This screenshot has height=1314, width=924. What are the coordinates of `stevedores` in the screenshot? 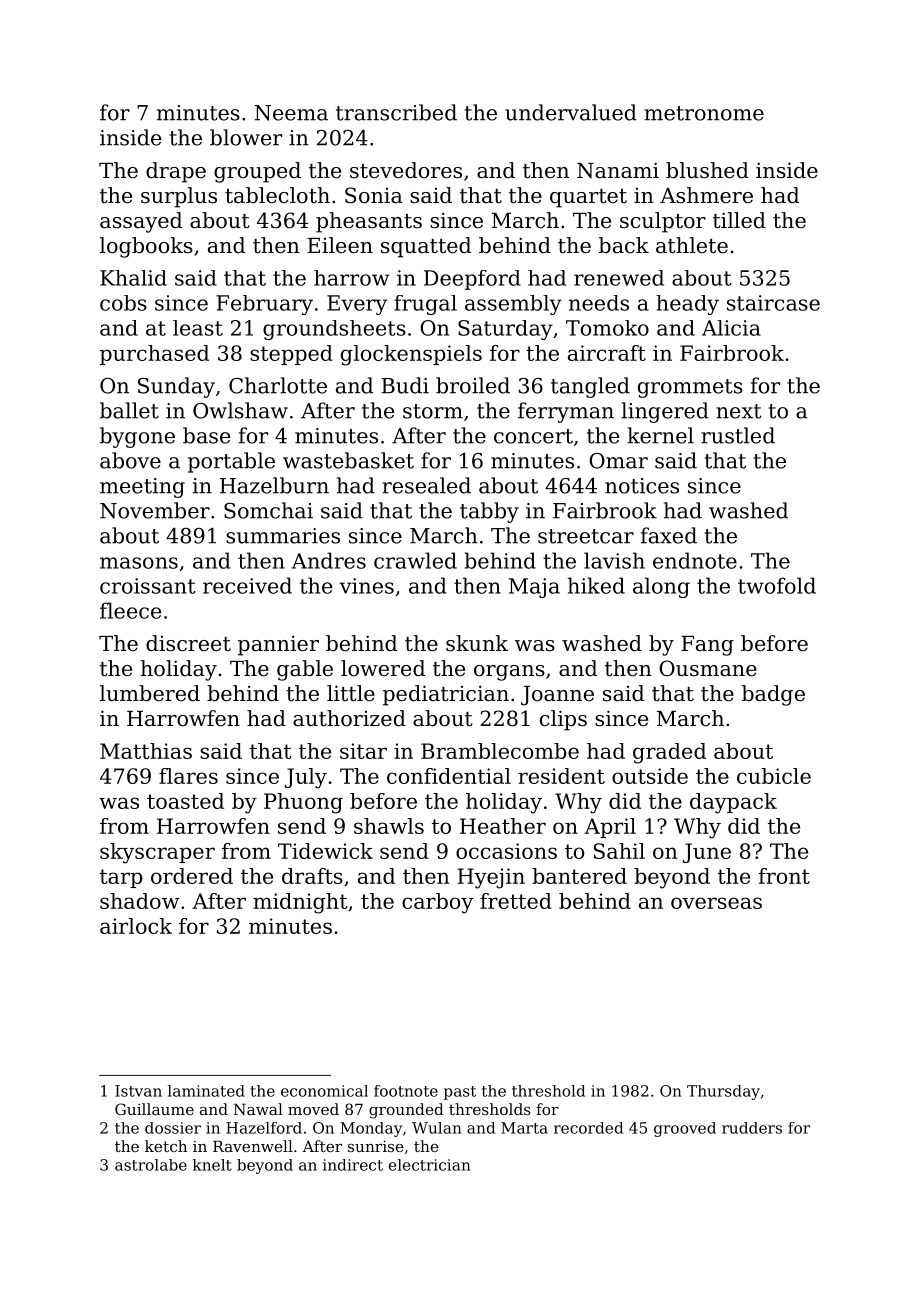 It's located at (406, 170).
